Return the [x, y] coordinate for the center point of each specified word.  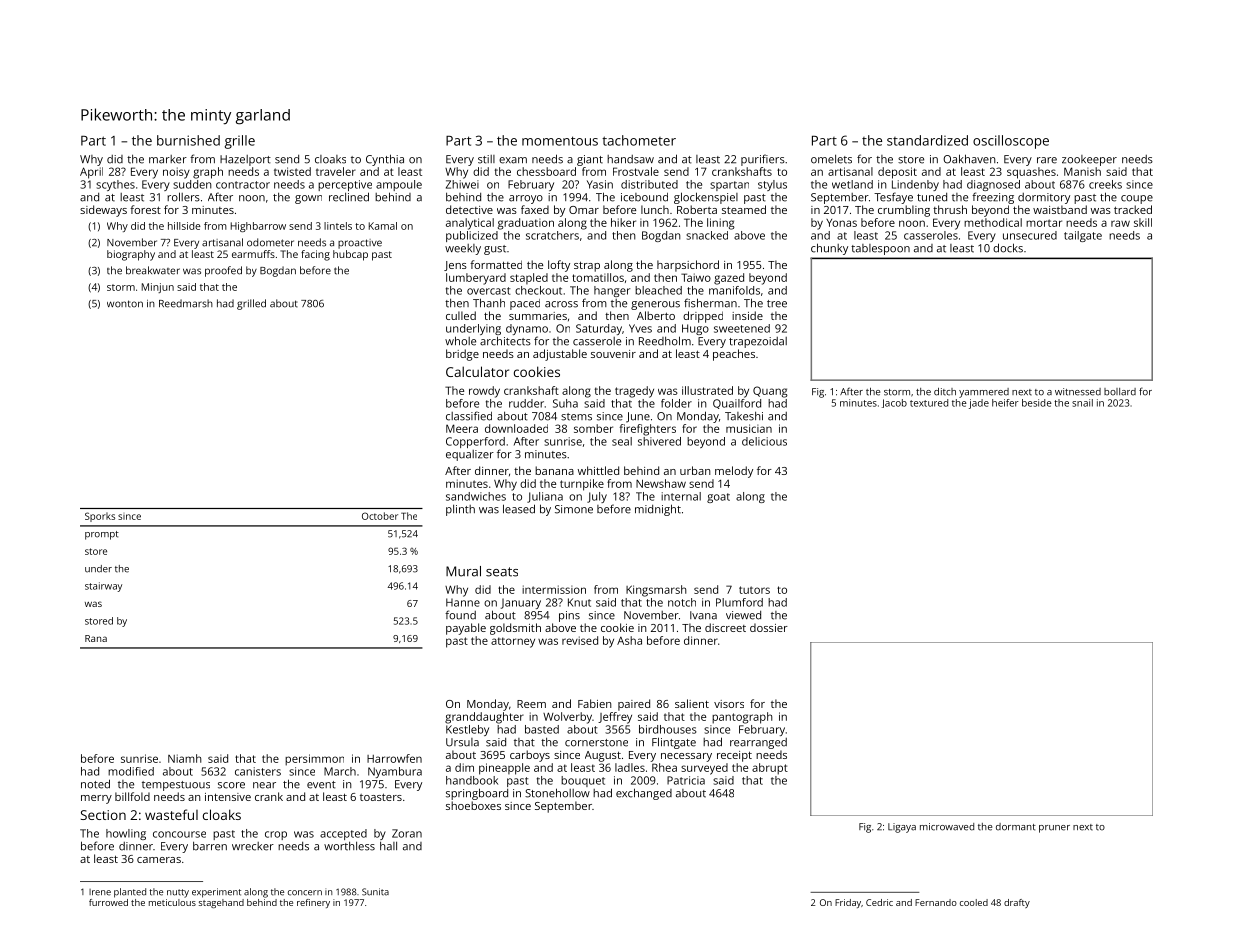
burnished [188, 140]
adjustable [560, 355]
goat [718, 498]
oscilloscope [1011, 142]
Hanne [463, 602]
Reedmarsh [186, 303]
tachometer [639, 140]
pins [569, 616]
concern [305, 893]
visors [729, 704]
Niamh [185, 758]
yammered [984, 393]
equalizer [470, 455]
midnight [658, 510]
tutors [754, 590]
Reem [531, 704]
